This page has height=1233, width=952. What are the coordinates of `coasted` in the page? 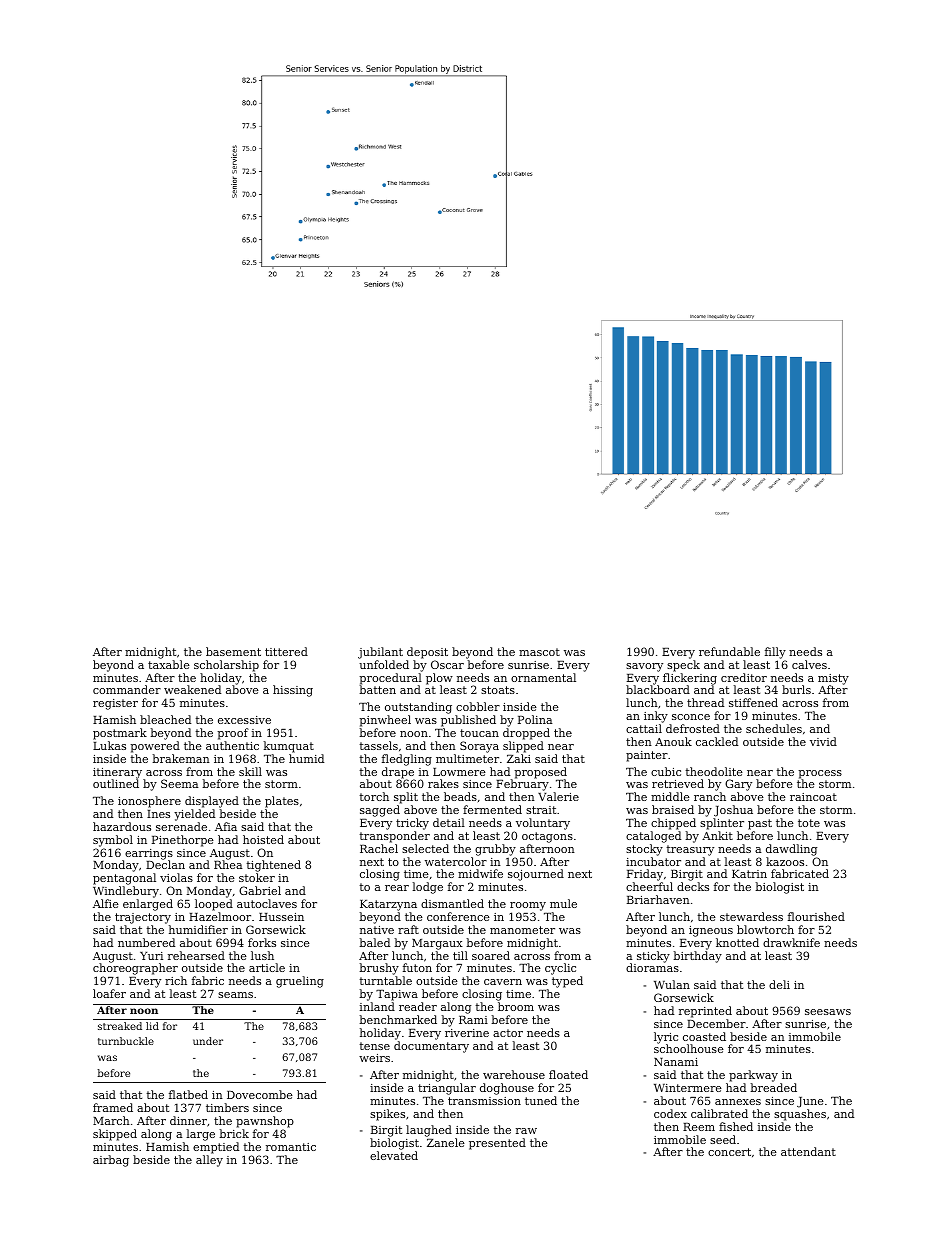 It's located at (704, 1036).
